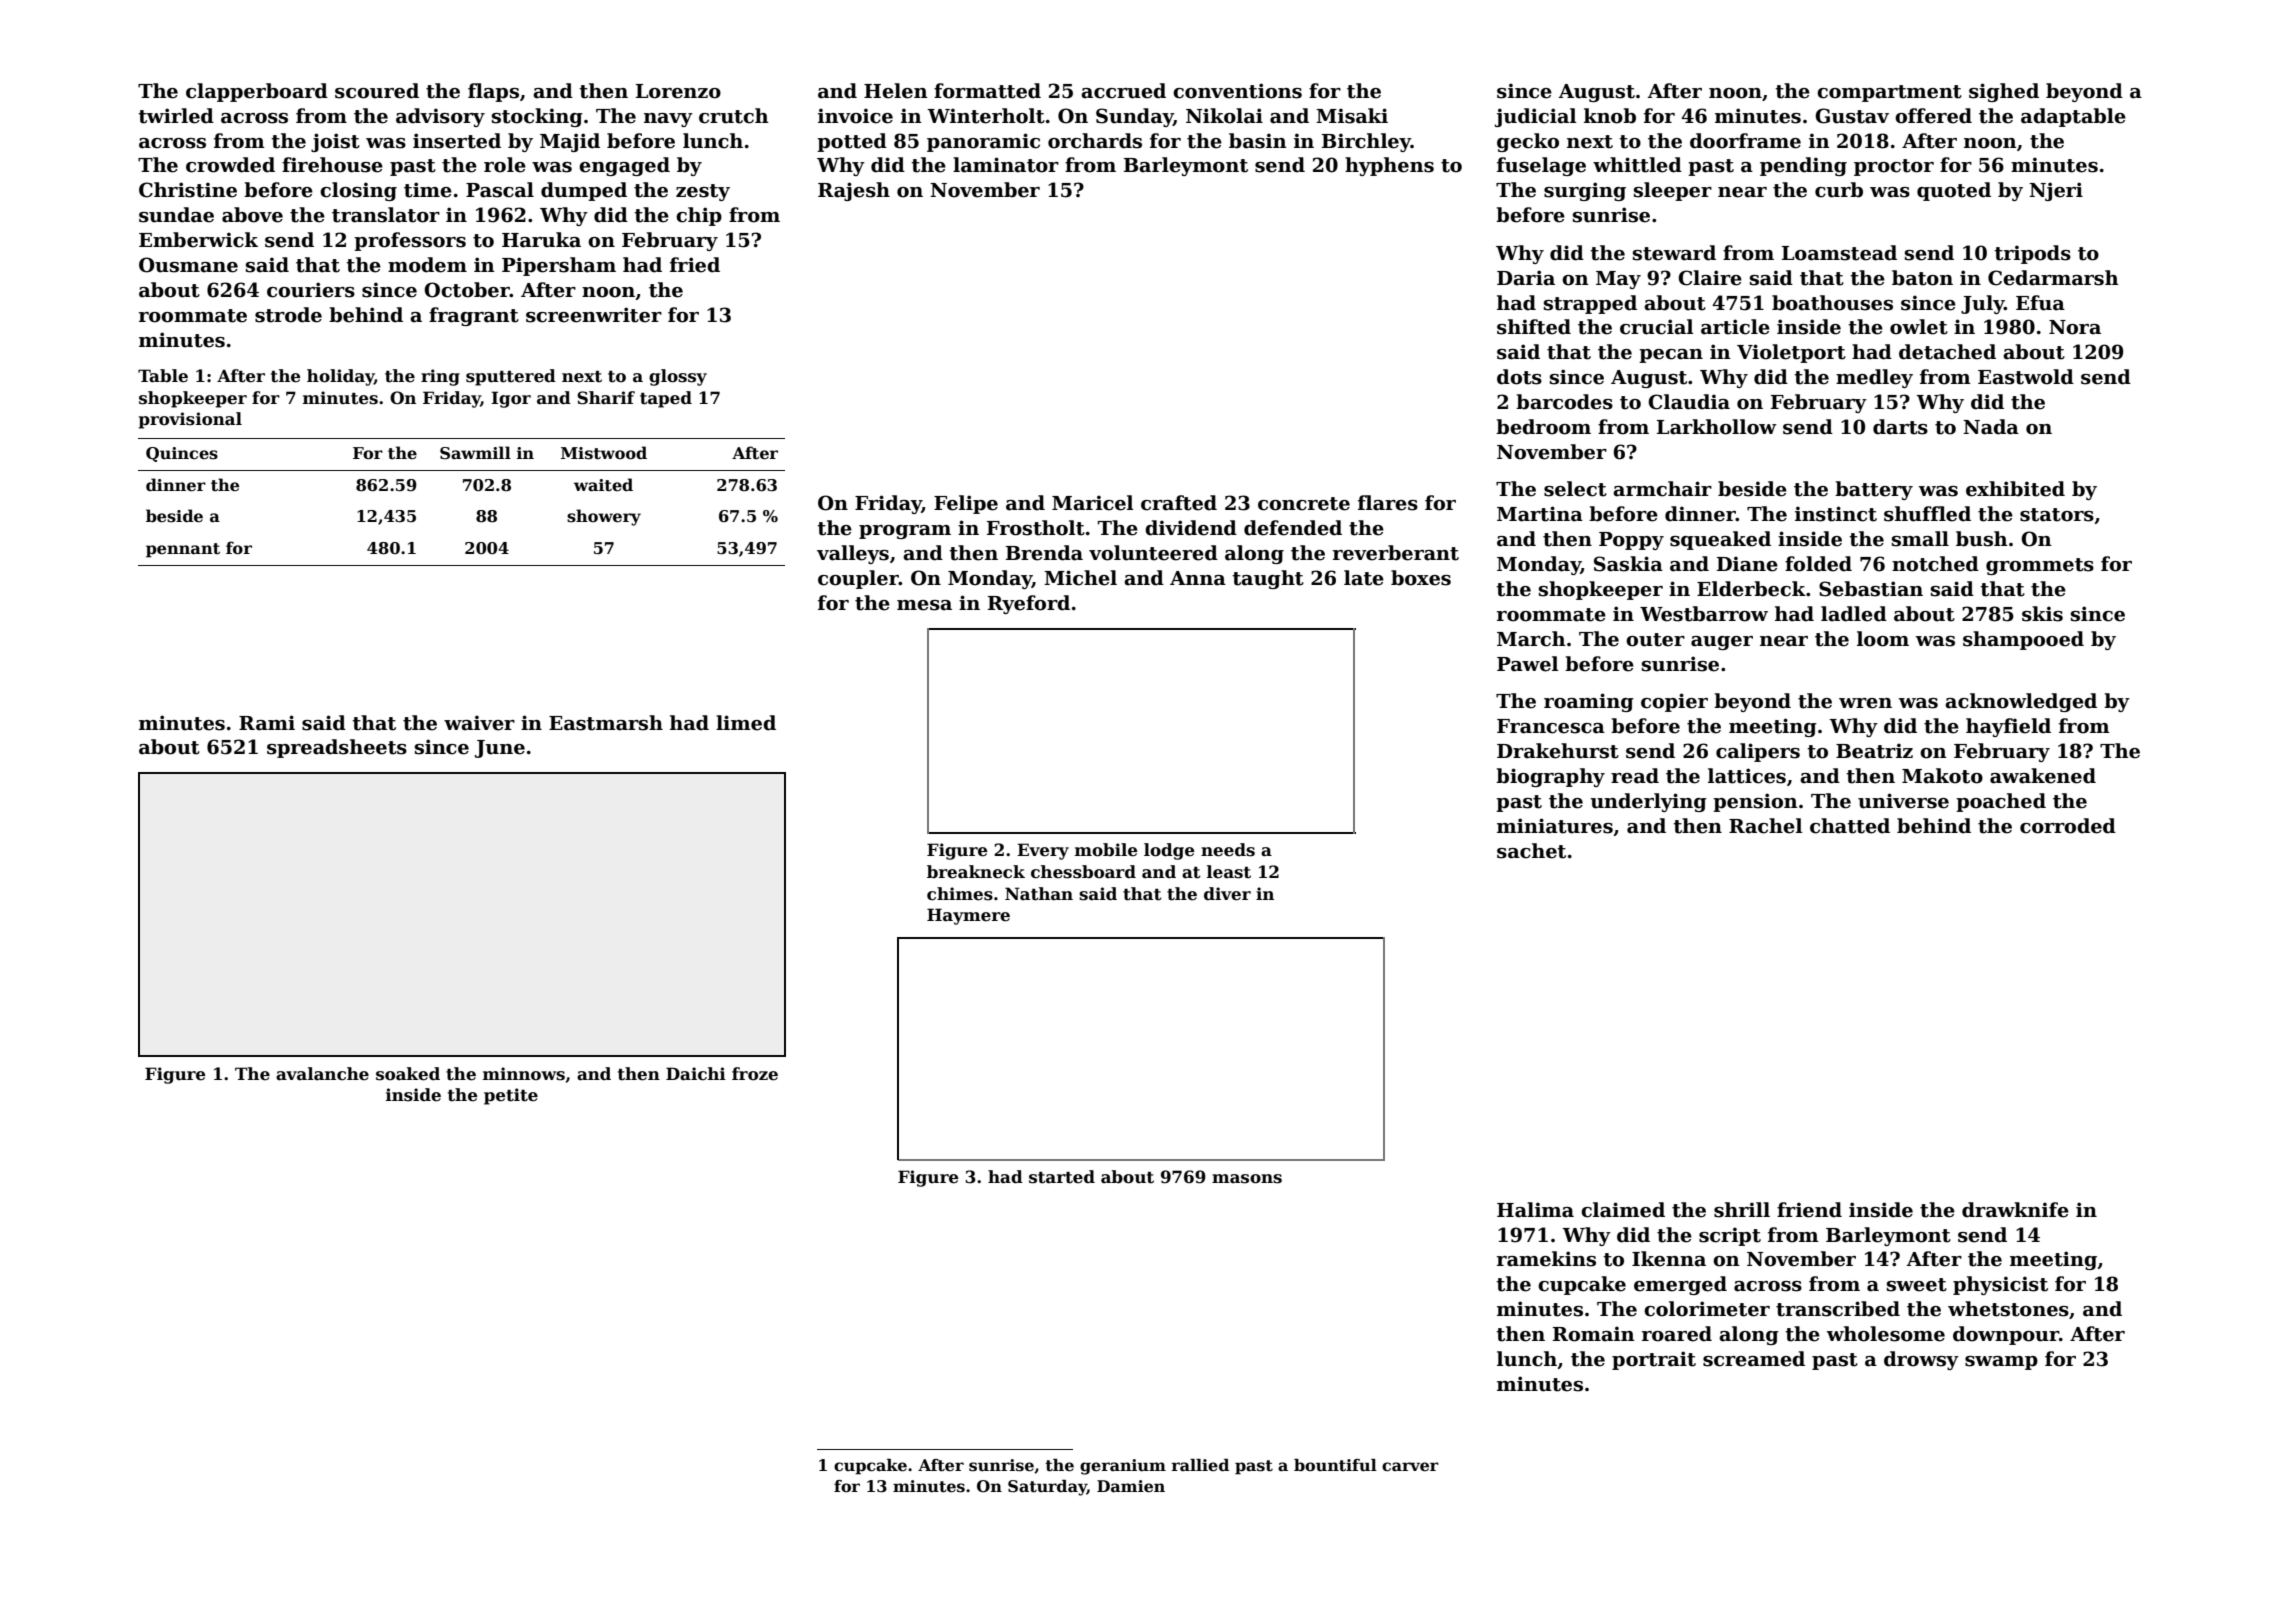 This image has height=1614, width=2282. What do you see at coordinates (1558, 751) in the image?
I see `Drakehurst` at bounding box center [1558, 751].
